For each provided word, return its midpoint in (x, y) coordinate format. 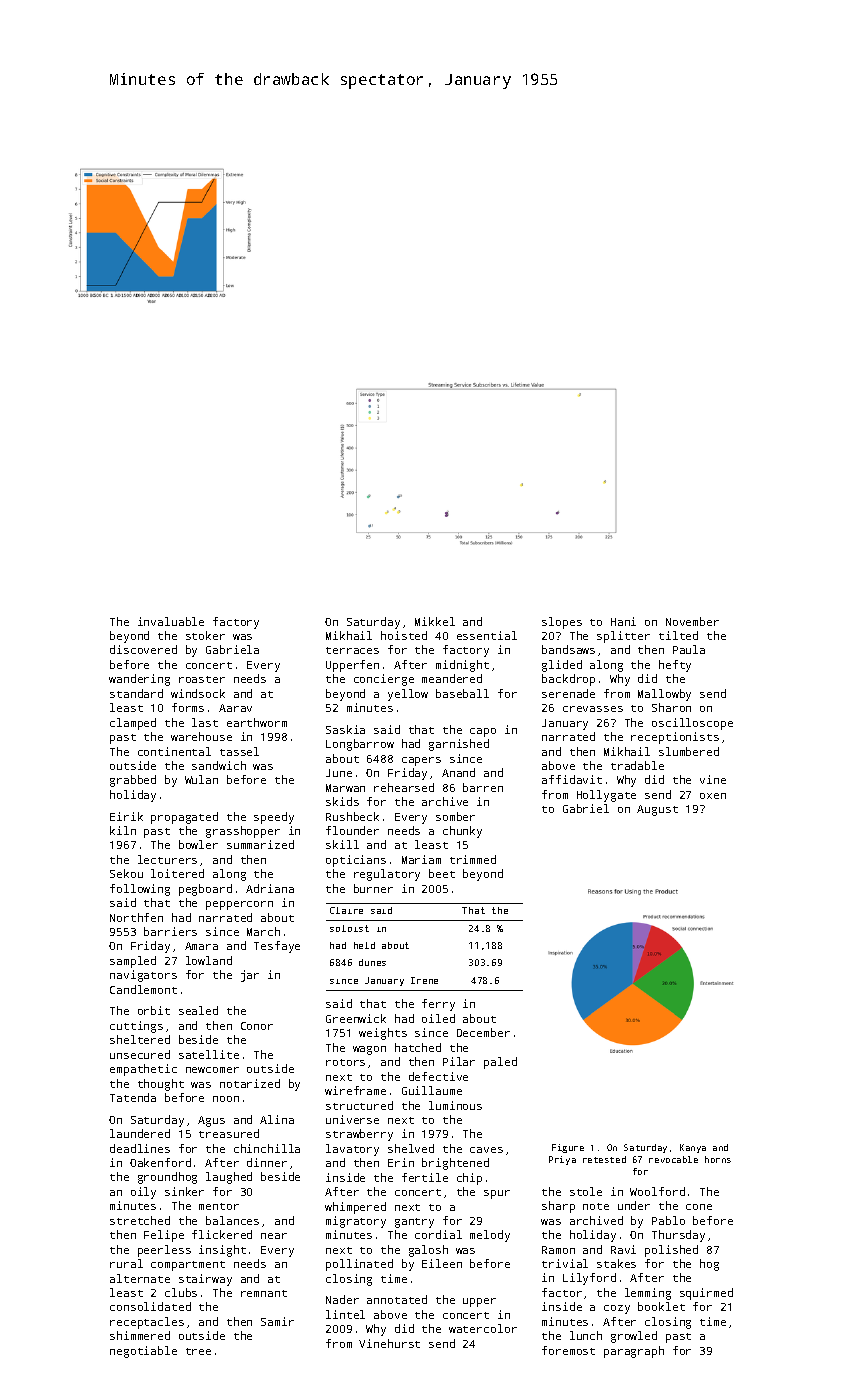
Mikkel (435, 621)
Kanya (693, 1148)
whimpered (355, 1208)
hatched (418, 1047)
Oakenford (160, 1162)
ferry (438, 1005)
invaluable (171, 621)
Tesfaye (277, 947)
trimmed (473, 859)
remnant (264, 1293)
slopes (562, 623)
